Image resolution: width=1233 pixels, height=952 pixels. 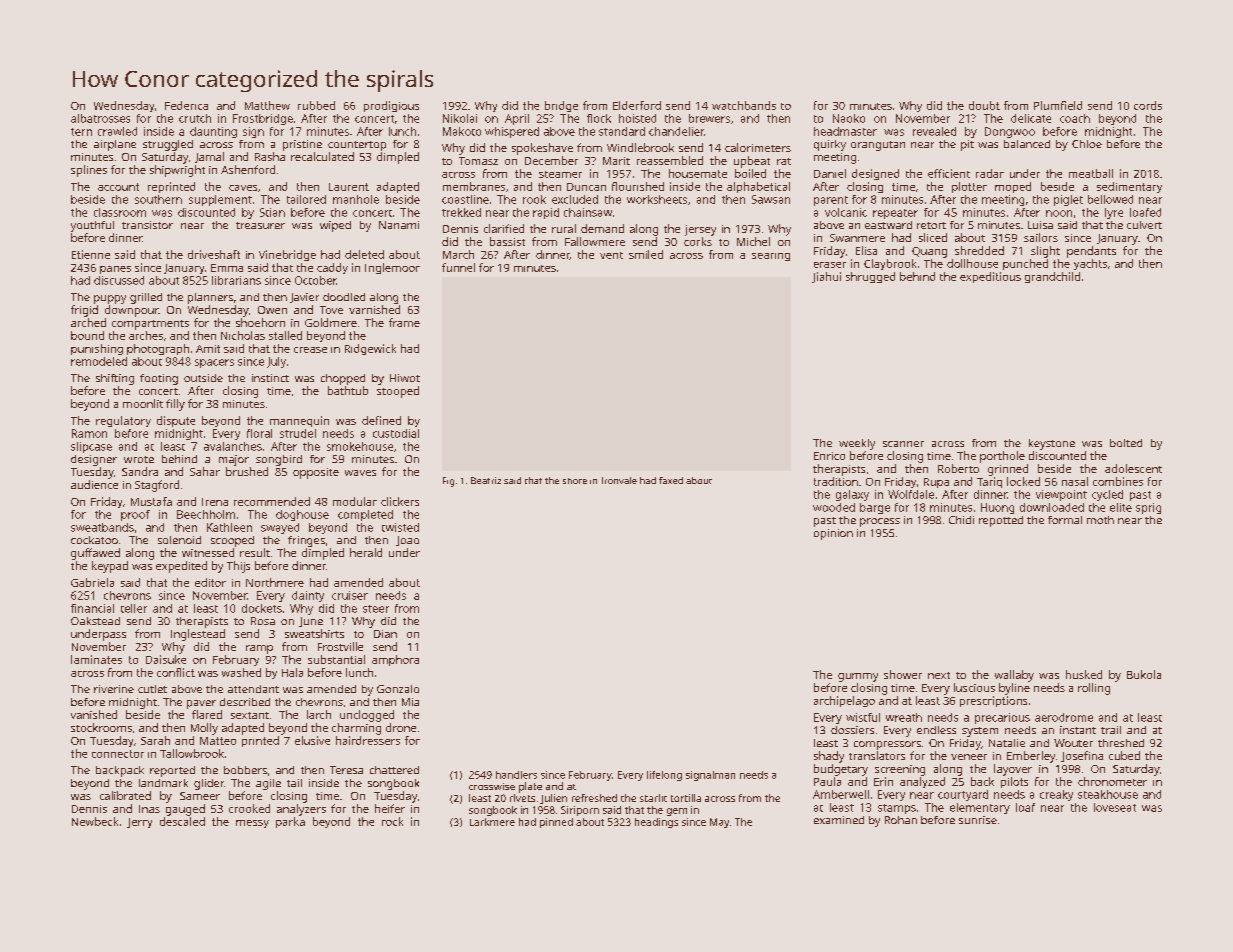 What do you see at coordinates (460, 118) in the image?
I see `Nikolai` at bounding box center [460, 118].
